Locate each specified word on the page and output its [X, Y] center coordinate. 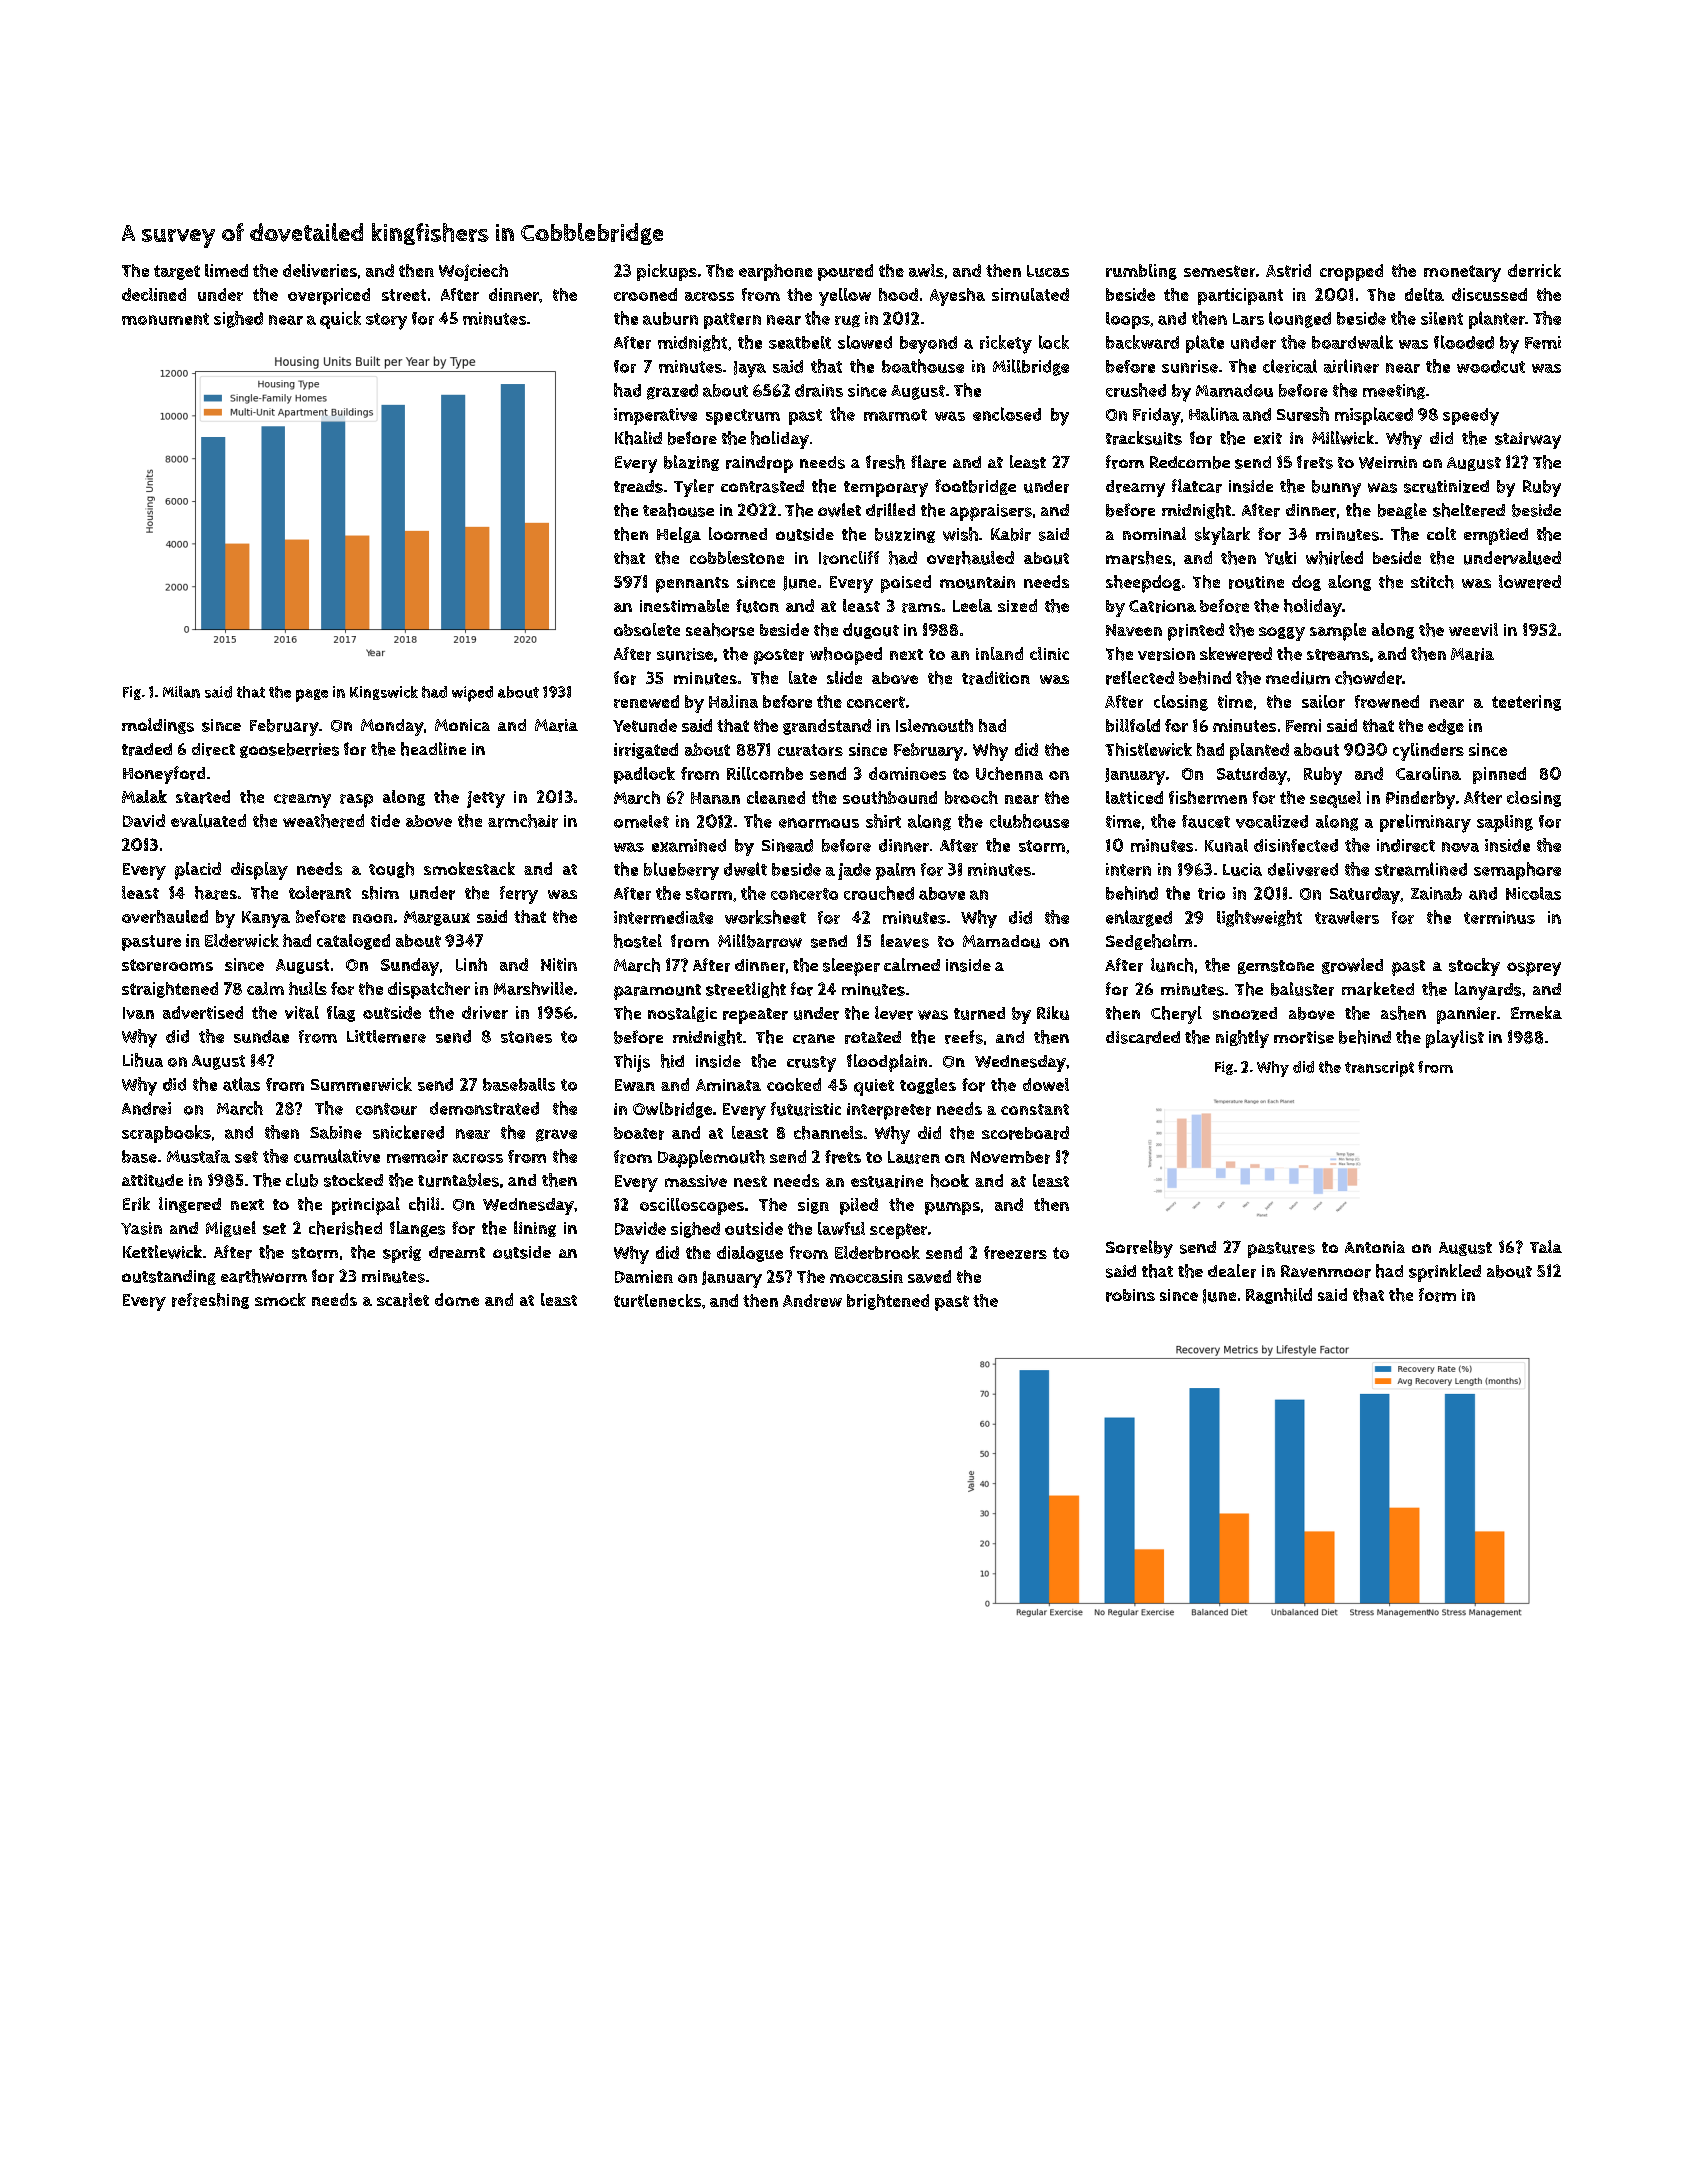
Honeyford [164, 775]
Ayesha [957, 297]
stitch [1432, 582]
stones [526, 1037]
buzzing [905, 535]
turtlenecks [657, 1300]
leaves [905, 941]
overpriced [329, 296]
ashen [1403, 1013]
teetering [1526, 703]
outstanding [169, 1277]
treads [638, 486]
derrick [1534, 270]
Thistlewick [1148, 749]
